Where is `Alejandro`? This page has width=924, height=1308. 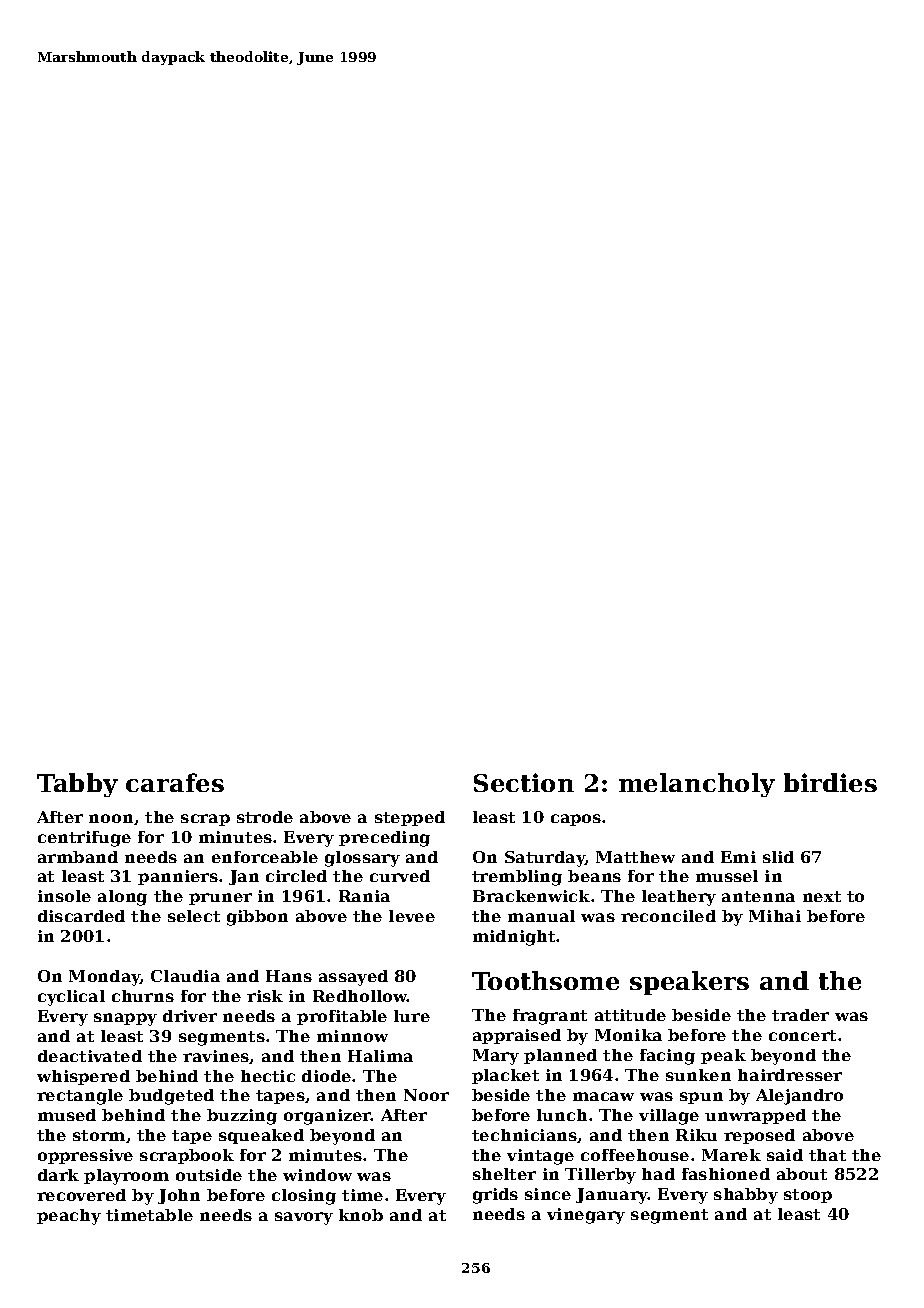 Alejandro is located at coordinates (799, 1097).
